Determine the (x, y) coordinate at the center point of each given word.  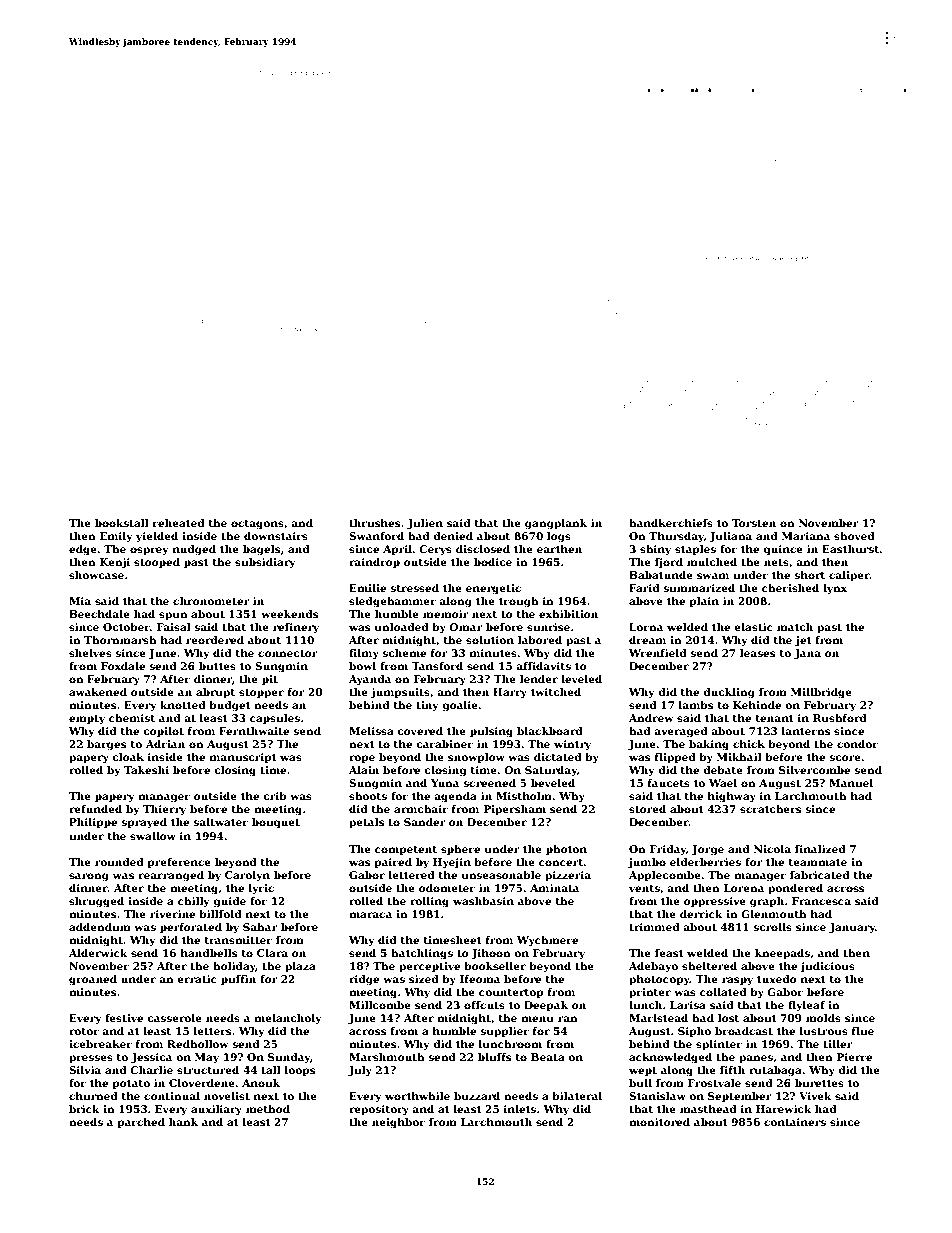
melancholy (288, 1019)
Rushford (840, 718)
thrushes (374, 523)
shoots (368, 796)
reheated (179, 523)
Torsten (754, 523)
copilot (163, 732)
